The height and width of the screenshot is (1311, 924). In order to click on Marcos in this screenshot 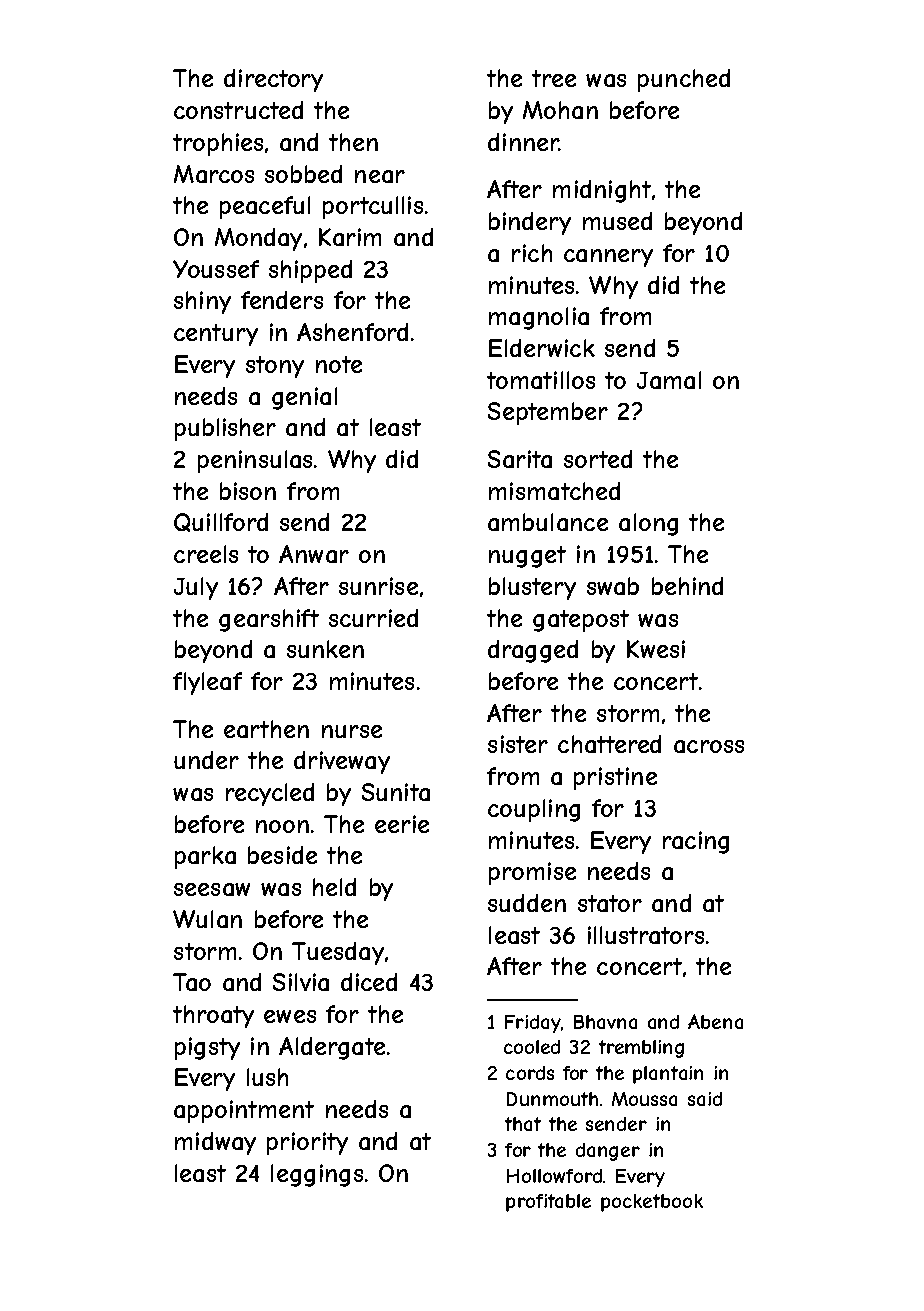, I will do `click(214, 174)`.
